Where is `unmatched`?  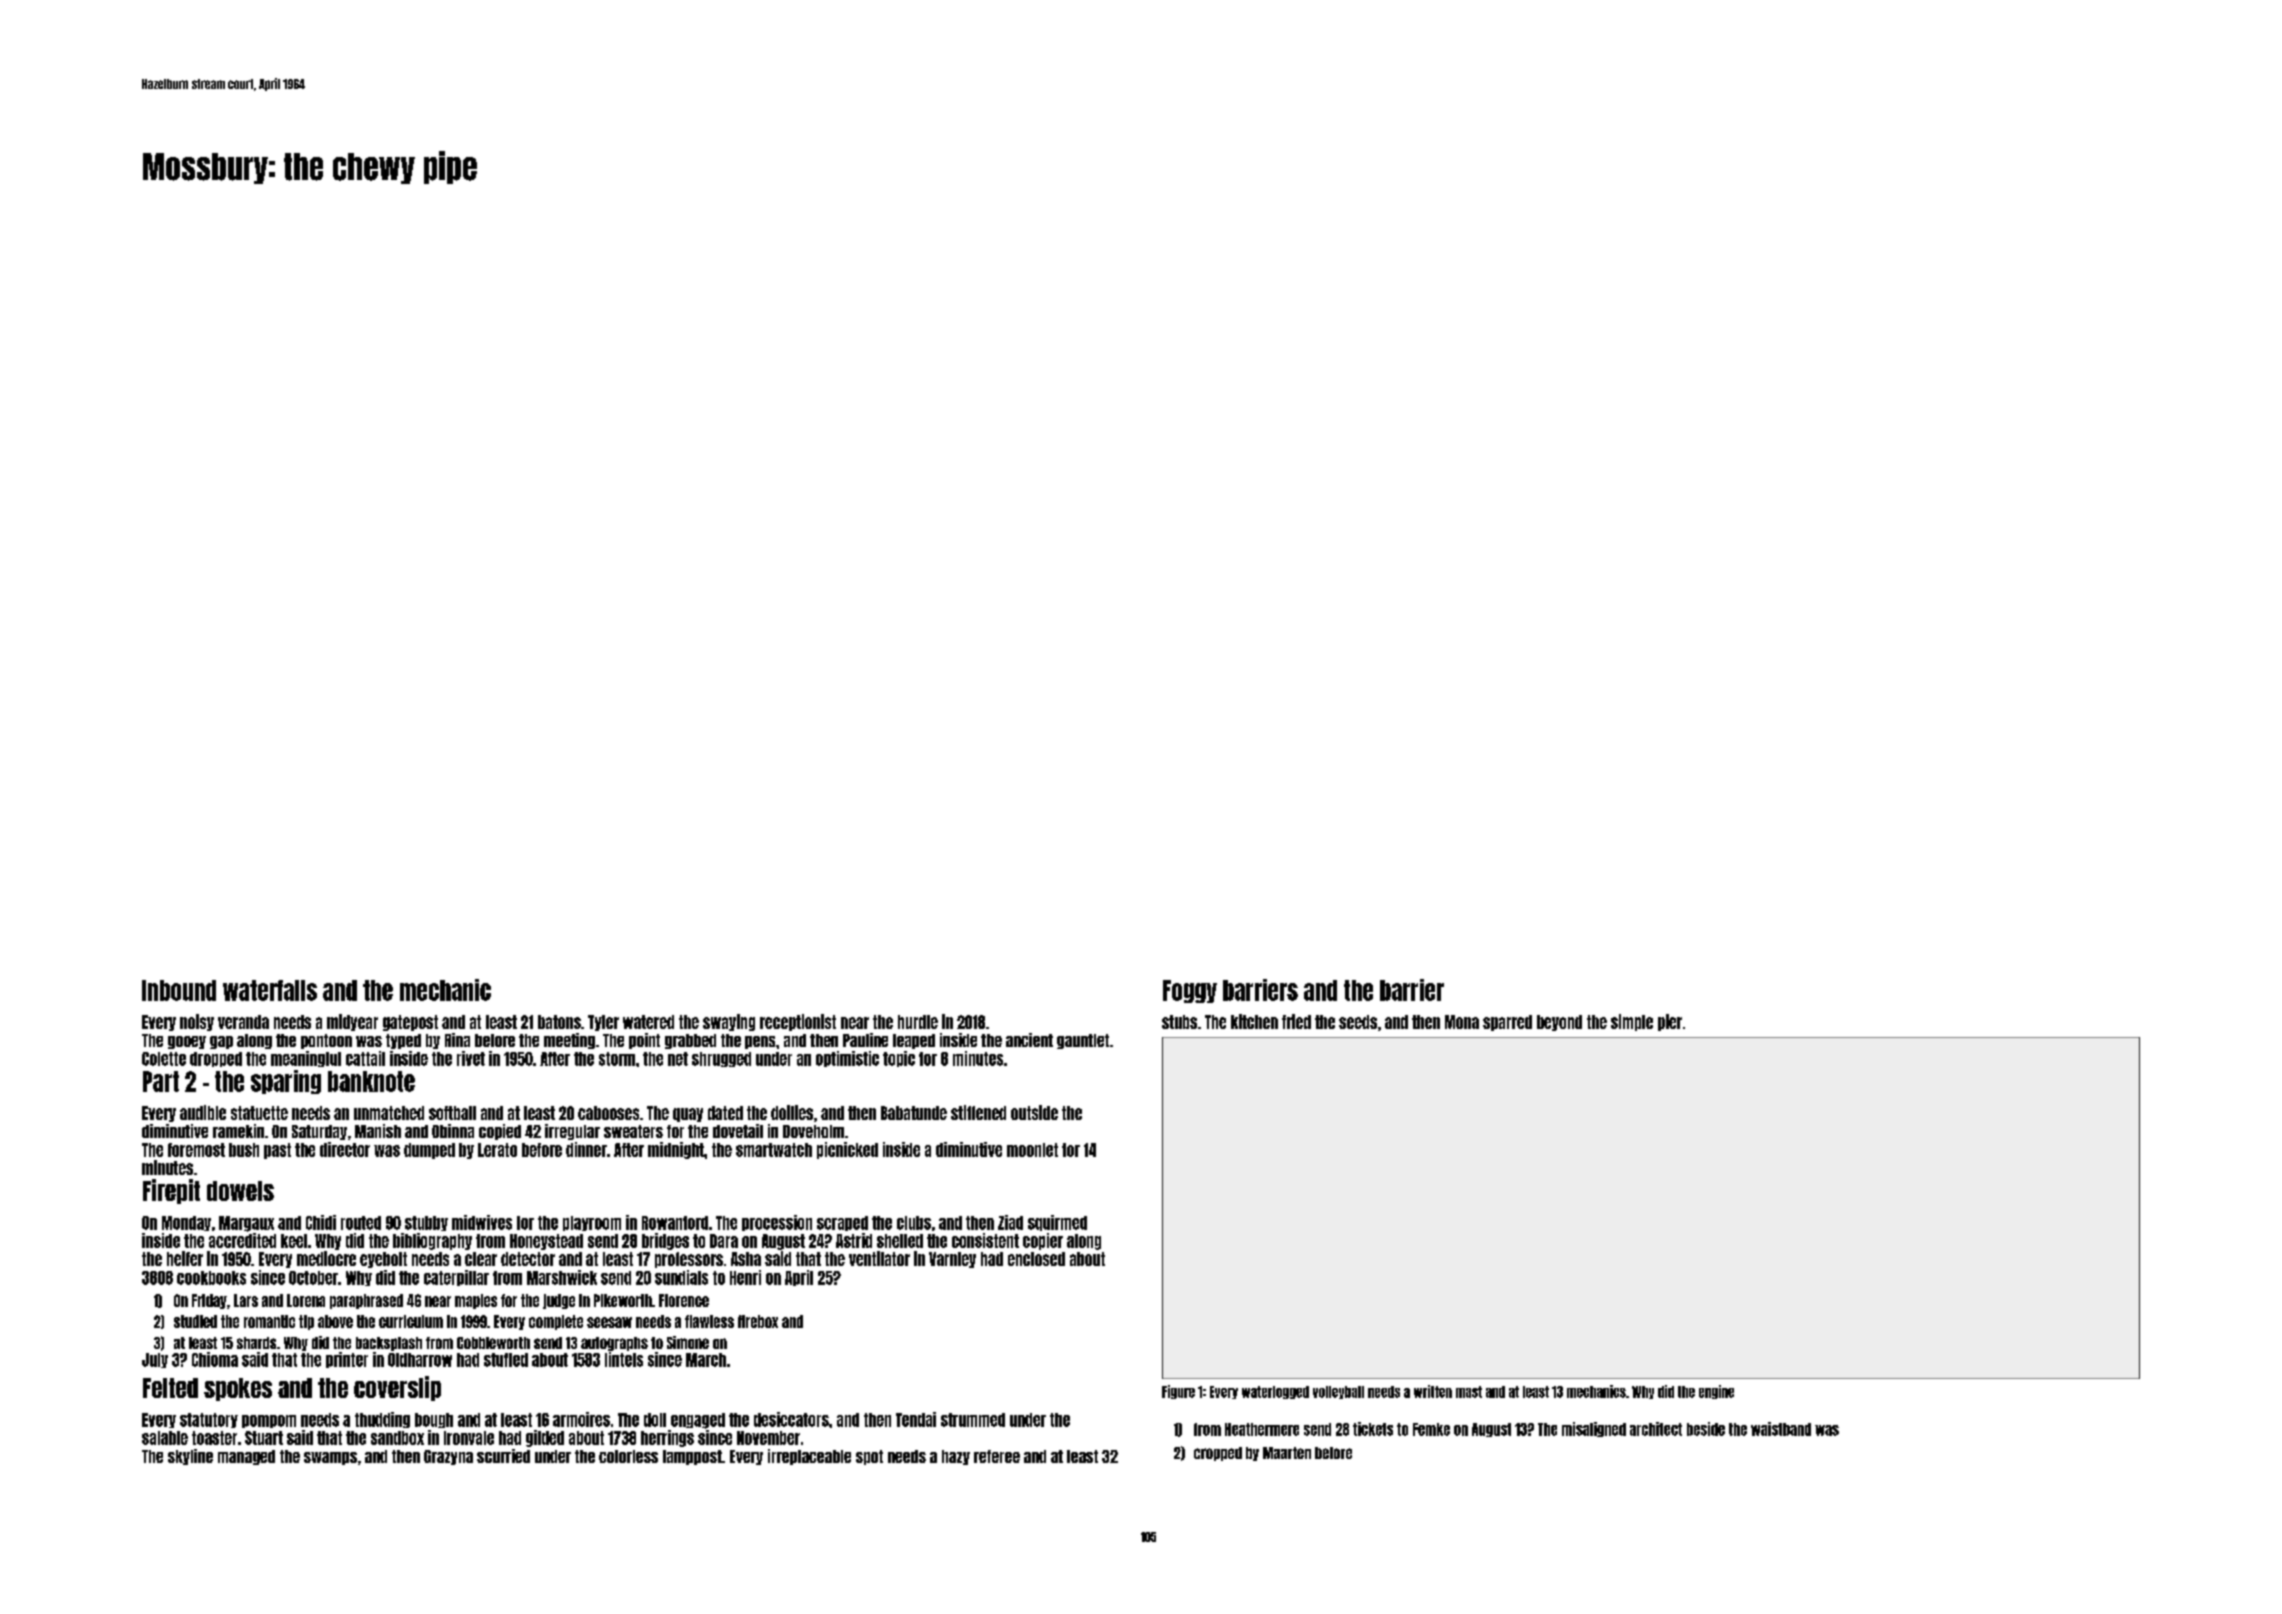 unmatched is located at coordinates (389, 1113).
